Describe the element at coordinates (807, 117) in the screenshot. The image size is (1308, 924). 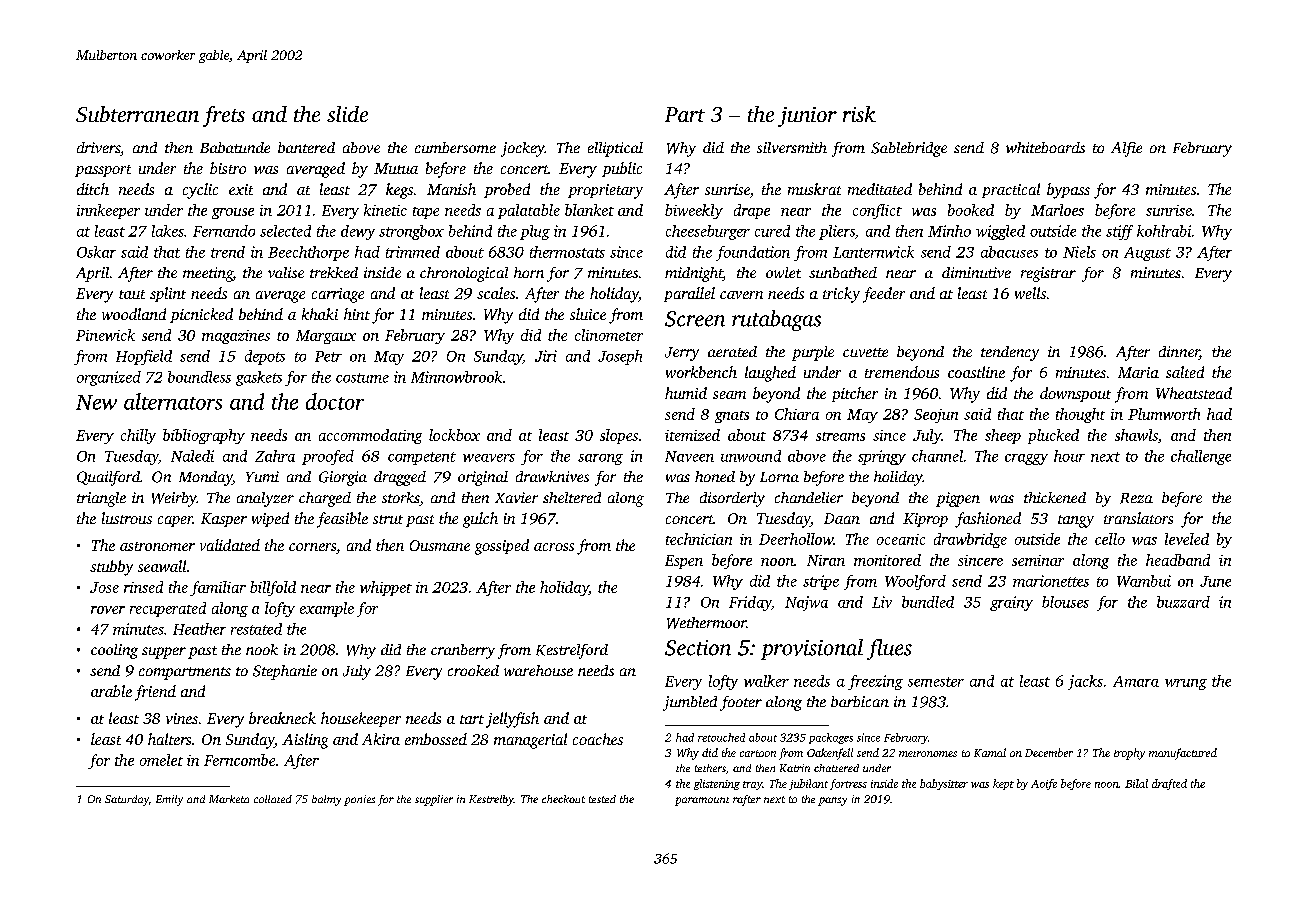
I see `junior` at that location.
